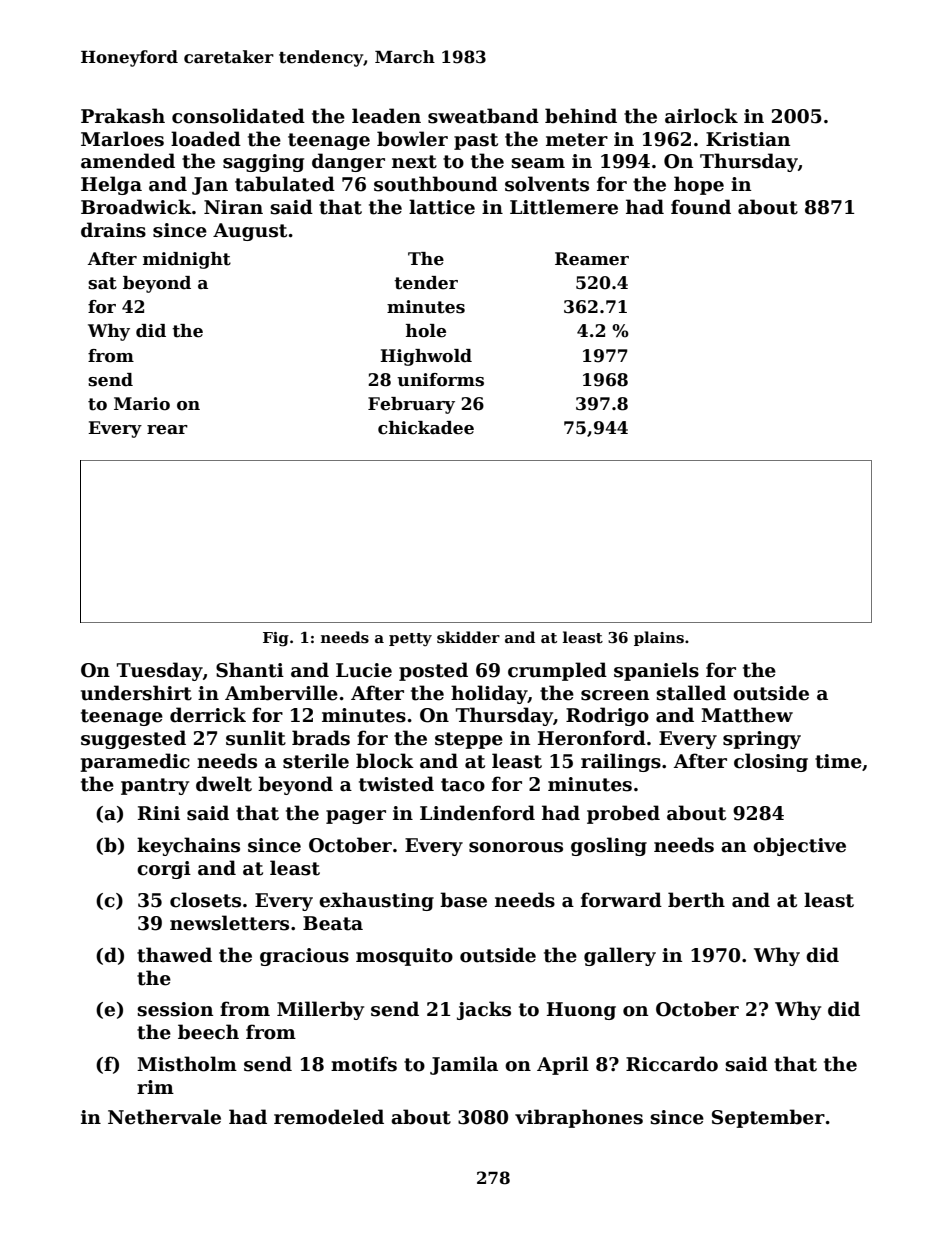 This document has height=1233, width=952. I want to click on Matthew, so click(747, 715).
